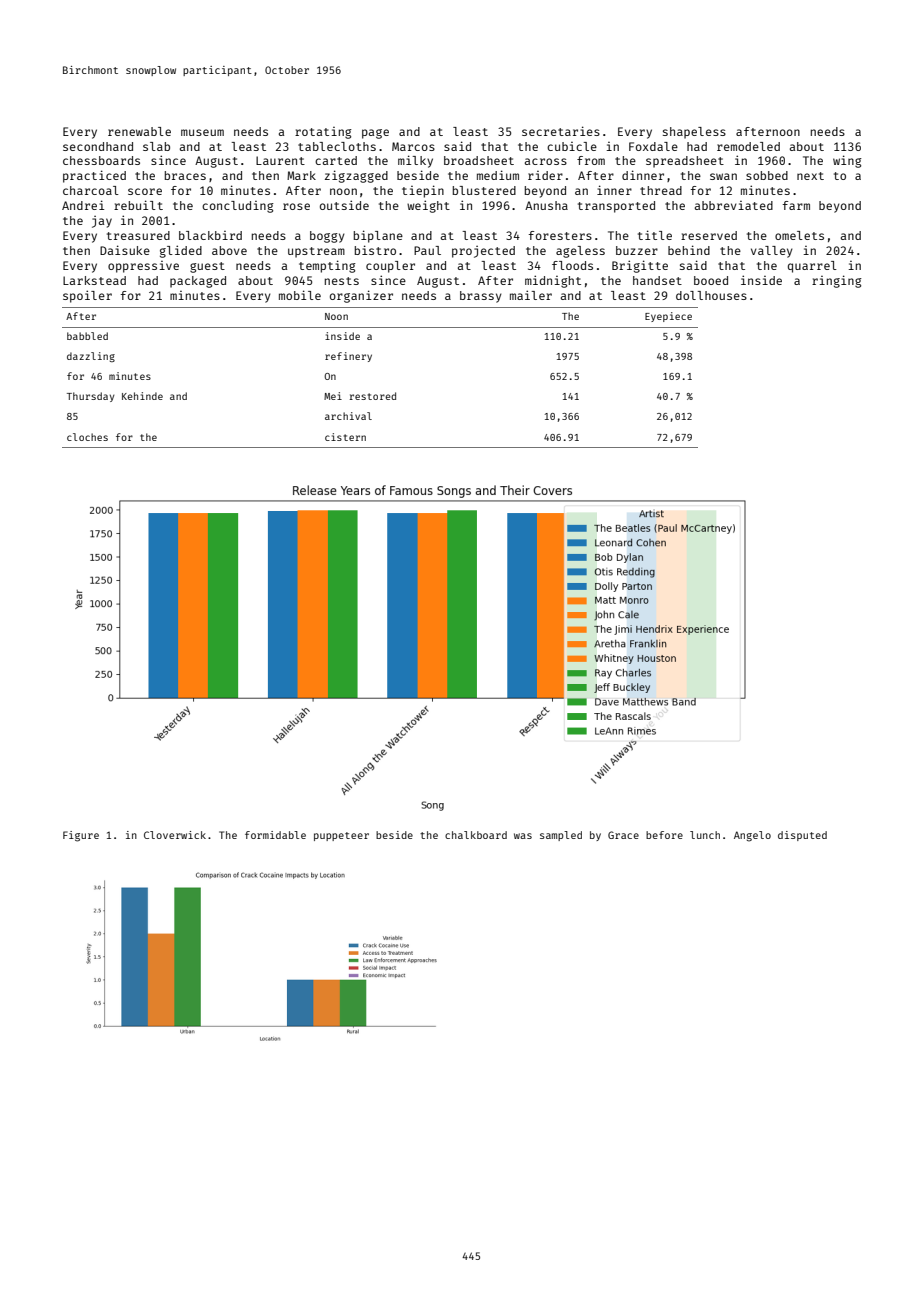  Describe the element at coordinates (711, 295) in the page. I see `dollhouses` at that location.
